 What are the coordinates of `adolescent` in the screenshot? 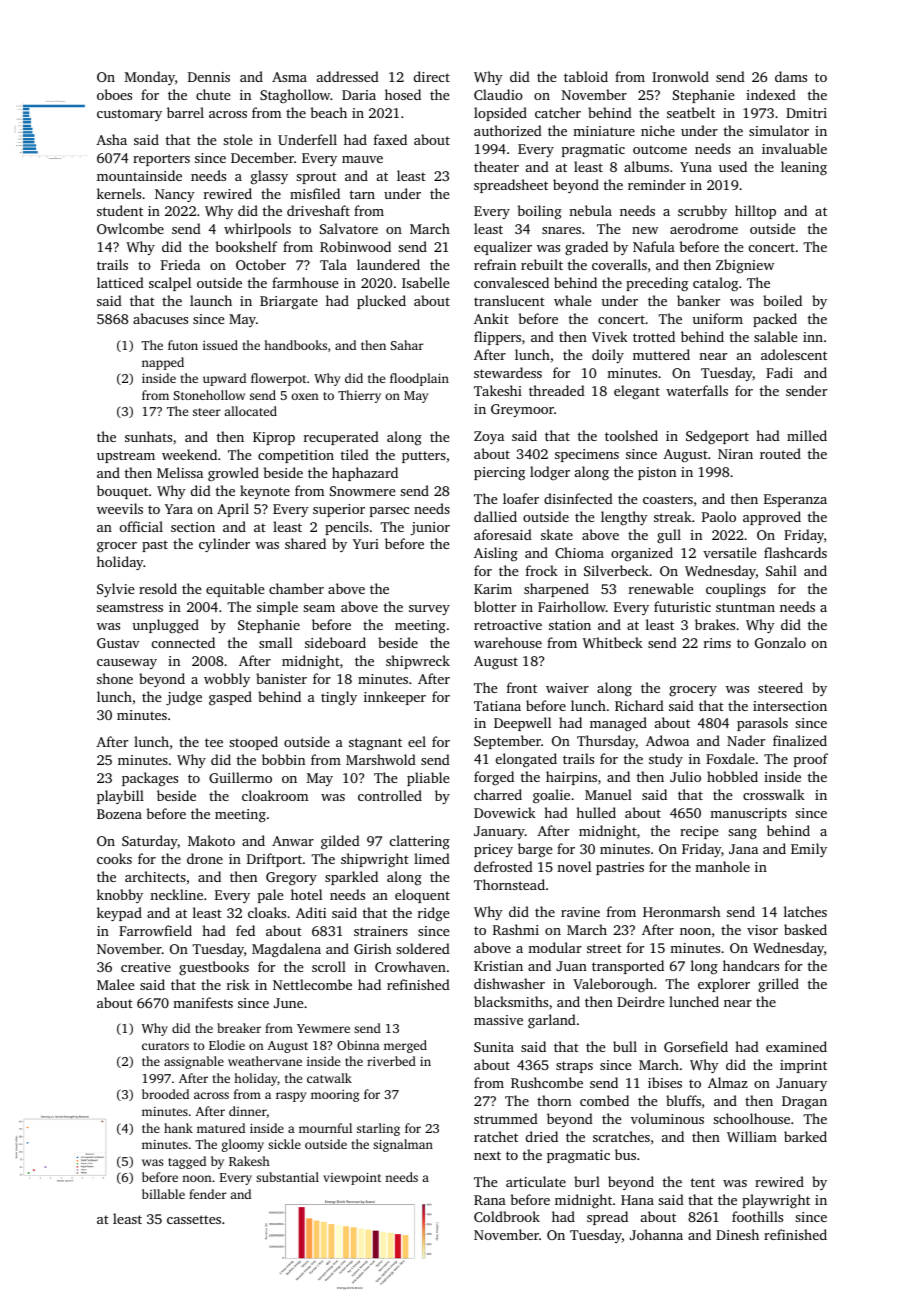 It's located at (794, 354).
